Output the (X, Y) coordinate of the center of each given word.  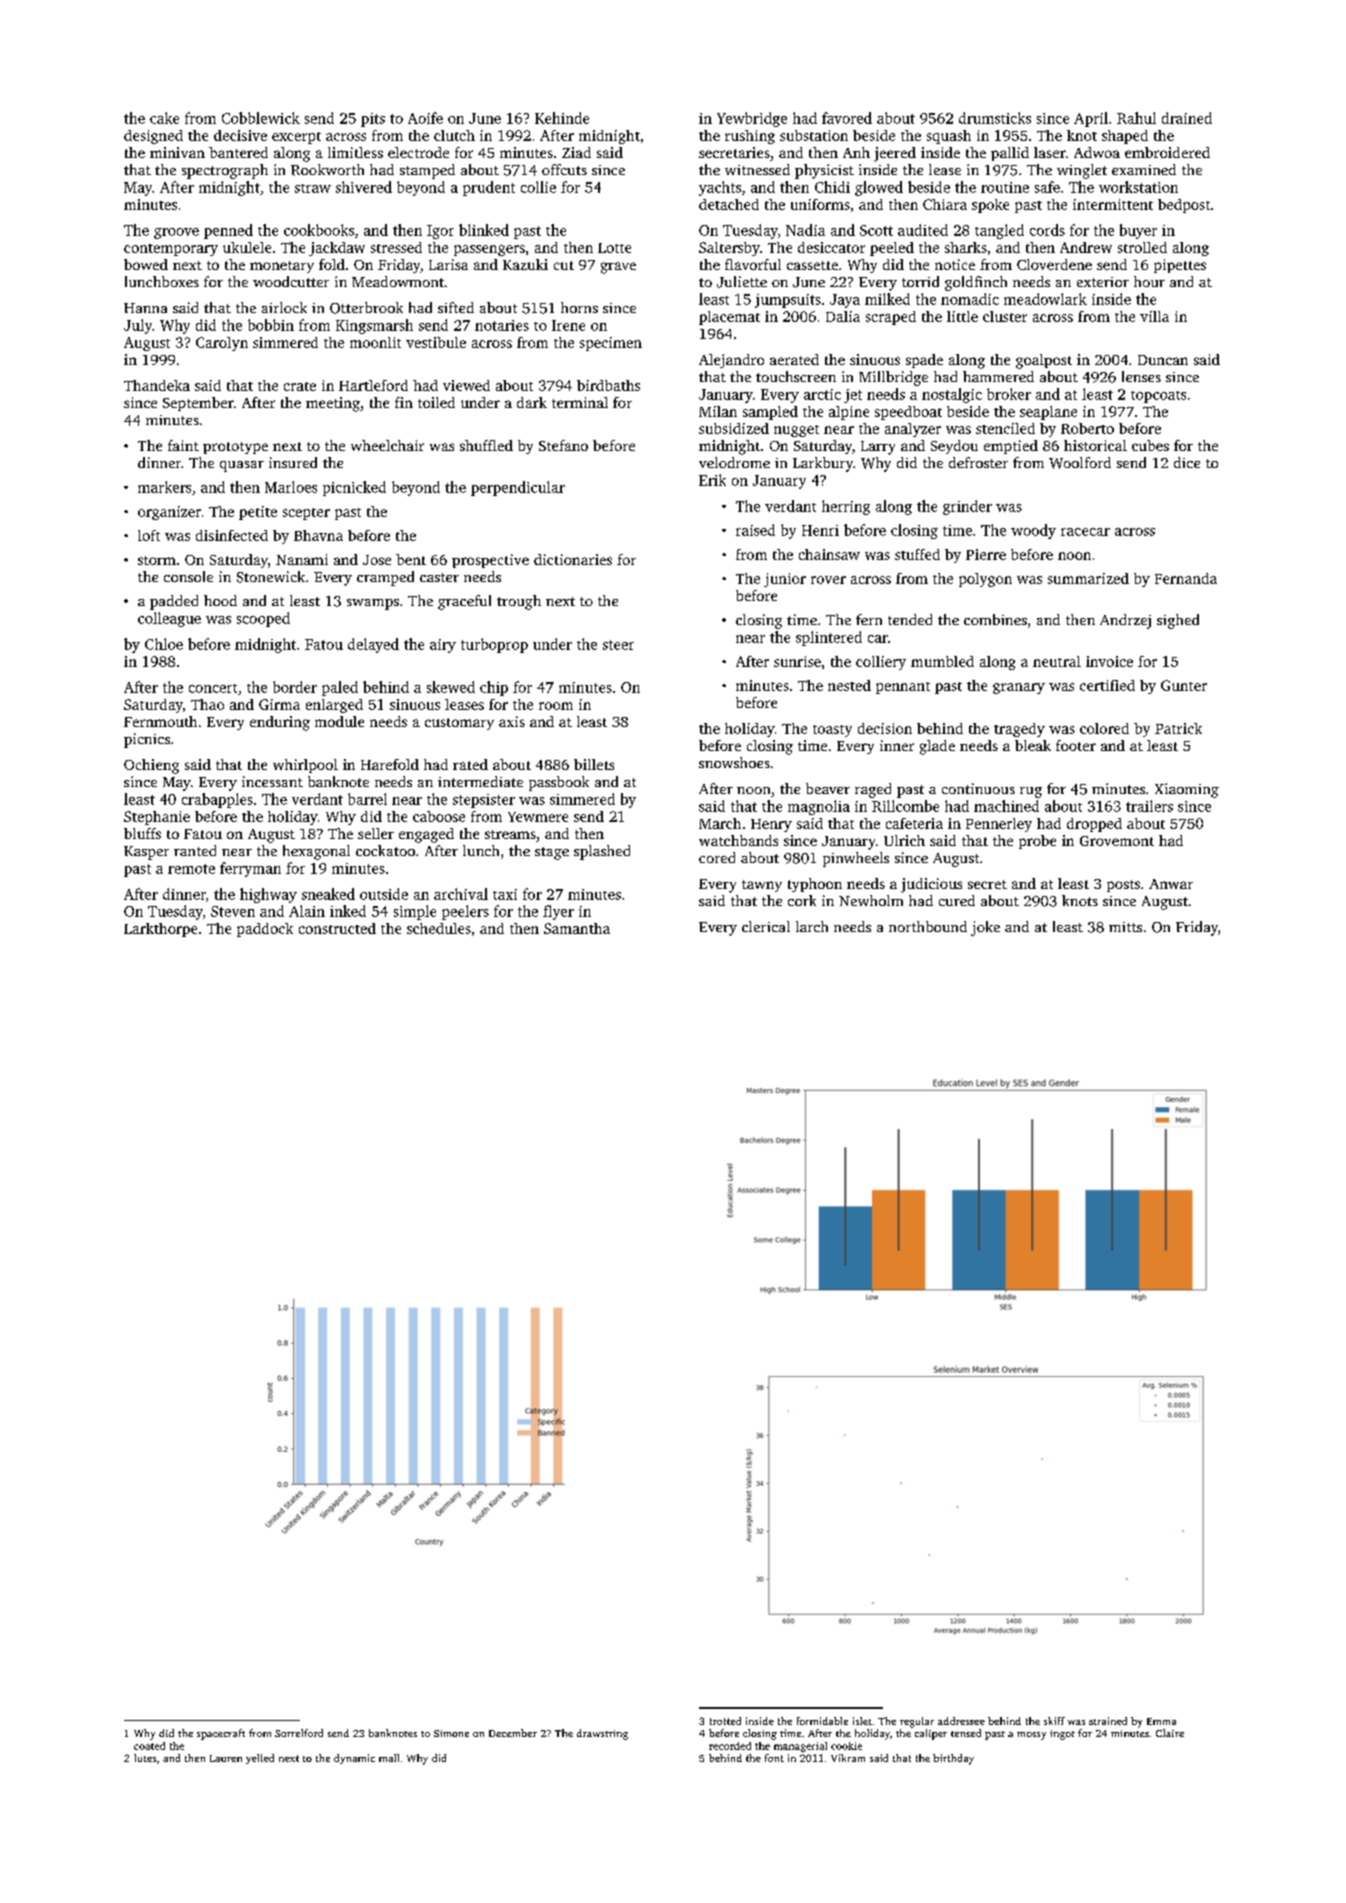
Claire (1170, 1733)
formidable (822, 1721)
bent (411, 559)
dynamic (354, 1759)
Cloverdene (1054, 264)
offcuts (564, 169)
